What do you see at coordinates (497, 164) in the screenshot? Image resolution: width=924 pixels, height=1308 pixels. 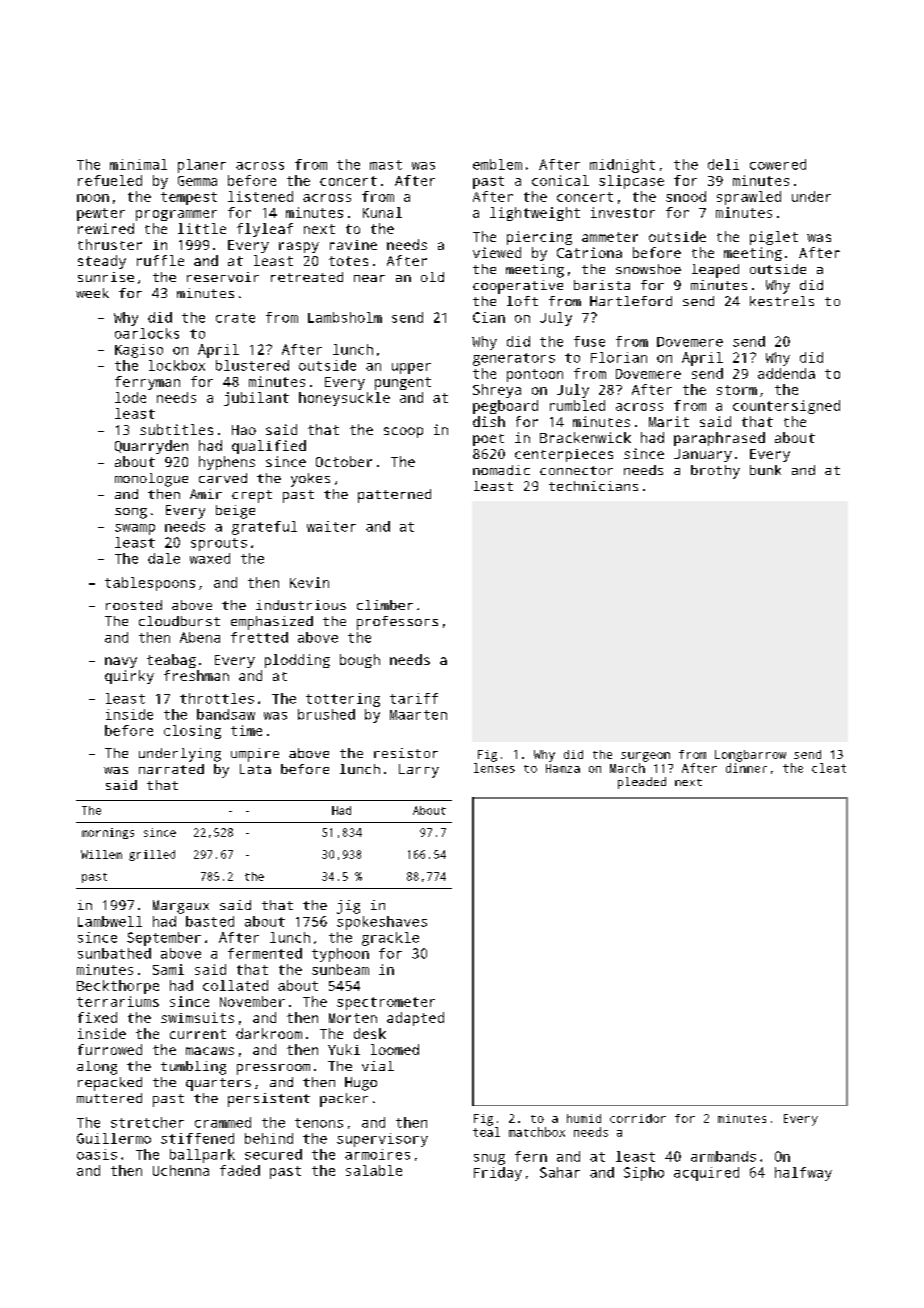 I see `emblem` at bounding box center [497, 164].
